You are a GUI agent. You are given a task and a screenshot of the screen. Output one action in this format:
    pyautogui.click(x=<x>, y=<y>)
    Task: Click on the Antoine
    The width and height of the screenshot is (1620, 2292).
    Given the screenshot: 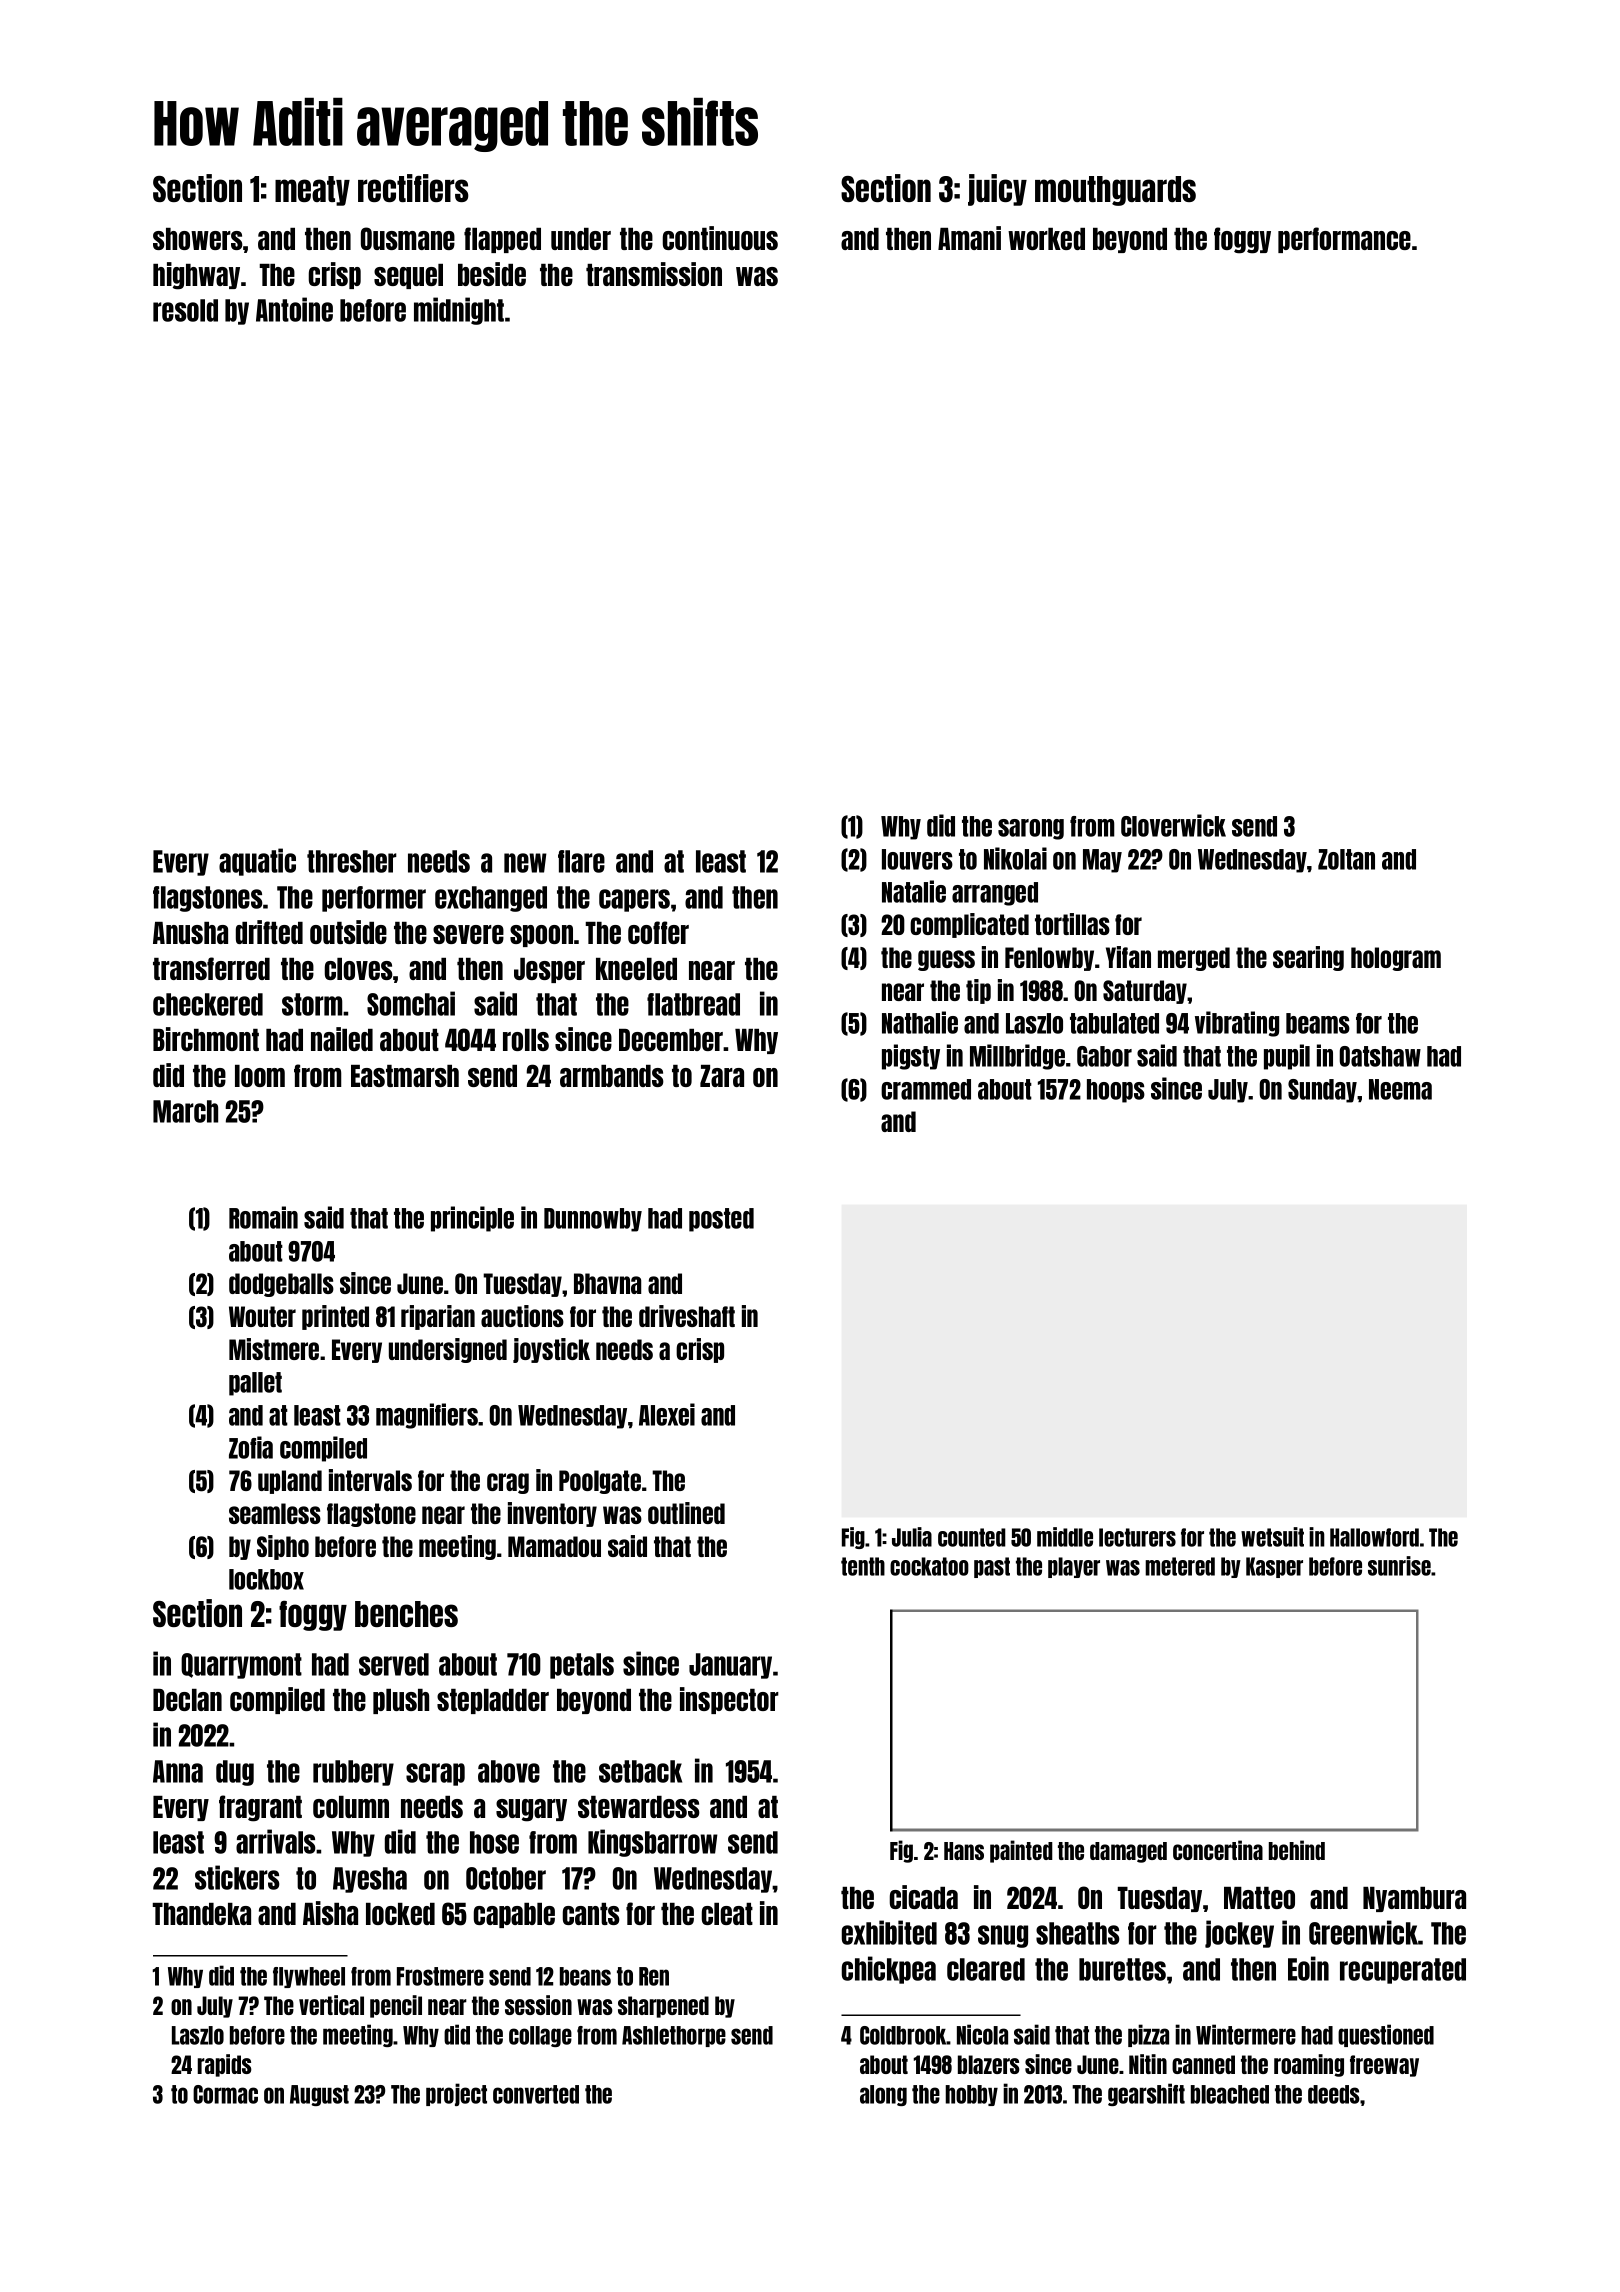 What is the action you would take?
    pyautogui.click(x=294, y=309)
